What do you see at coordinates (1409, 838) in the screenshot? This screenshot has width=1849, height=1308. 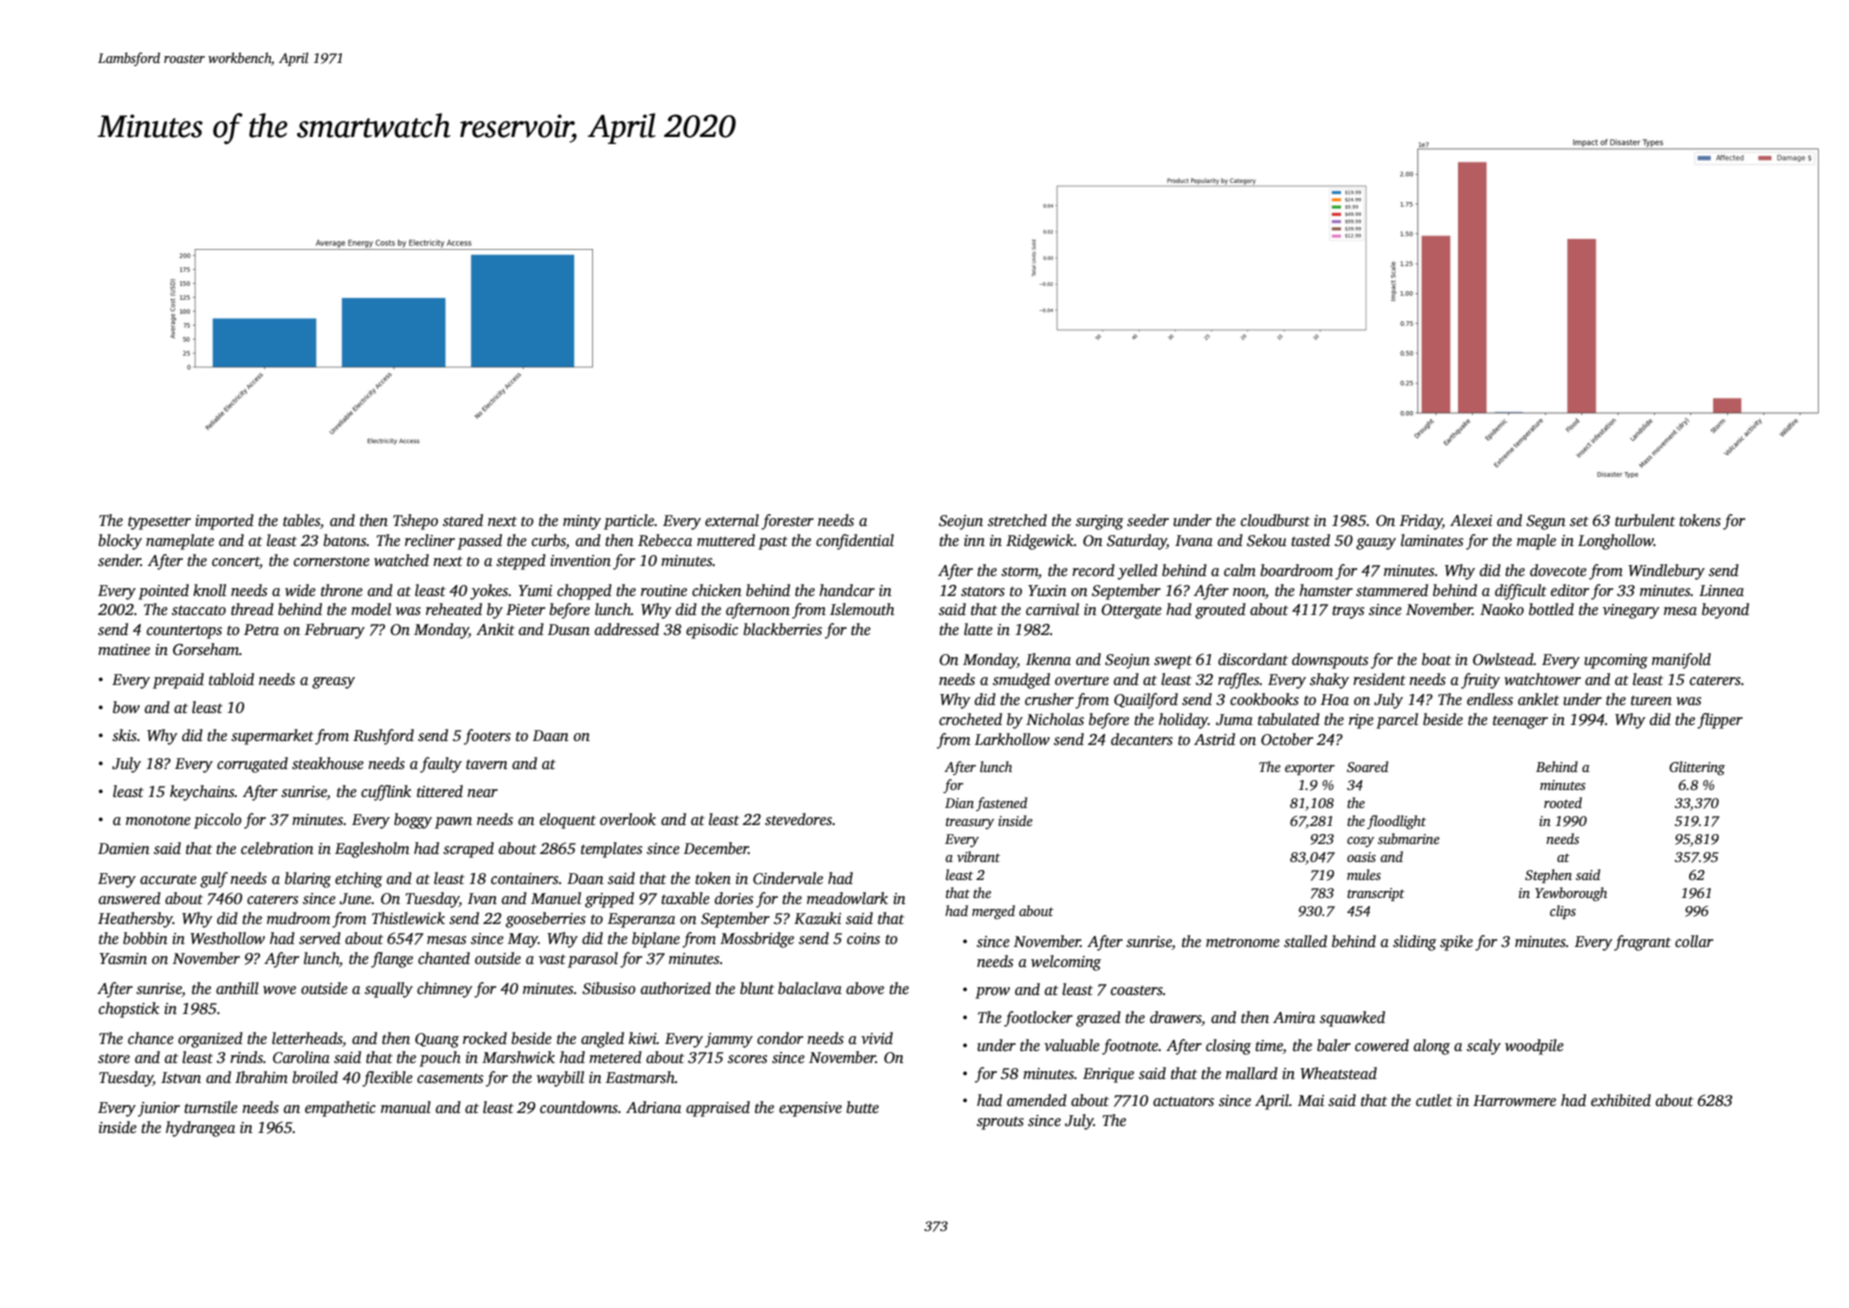 I see `submarine` at bounding box center [1409, 838].
